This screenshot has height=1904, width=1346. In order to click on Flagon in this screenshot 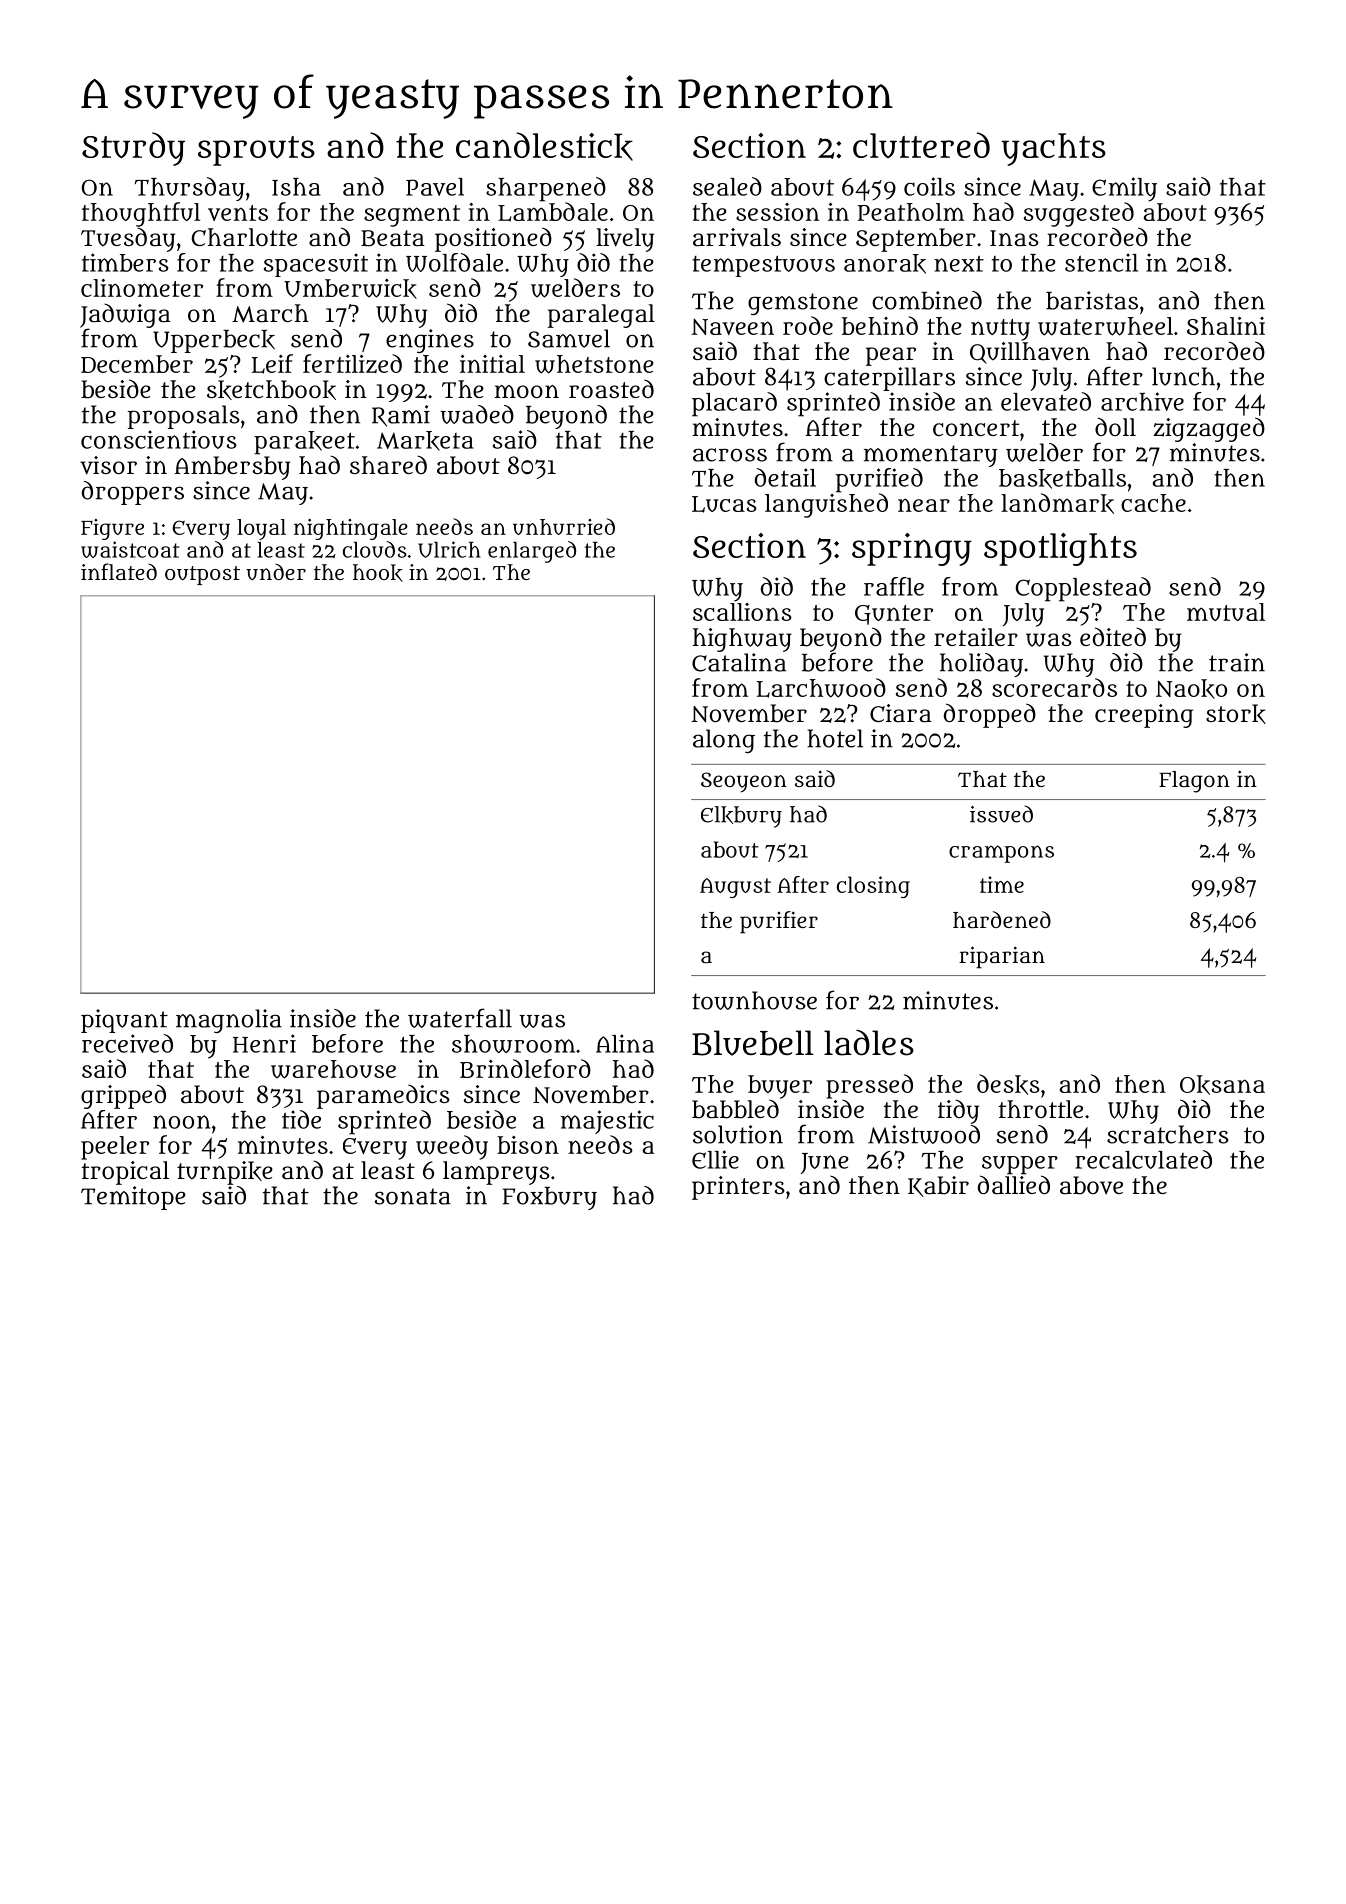, I will do `click(1194, 782)`.
